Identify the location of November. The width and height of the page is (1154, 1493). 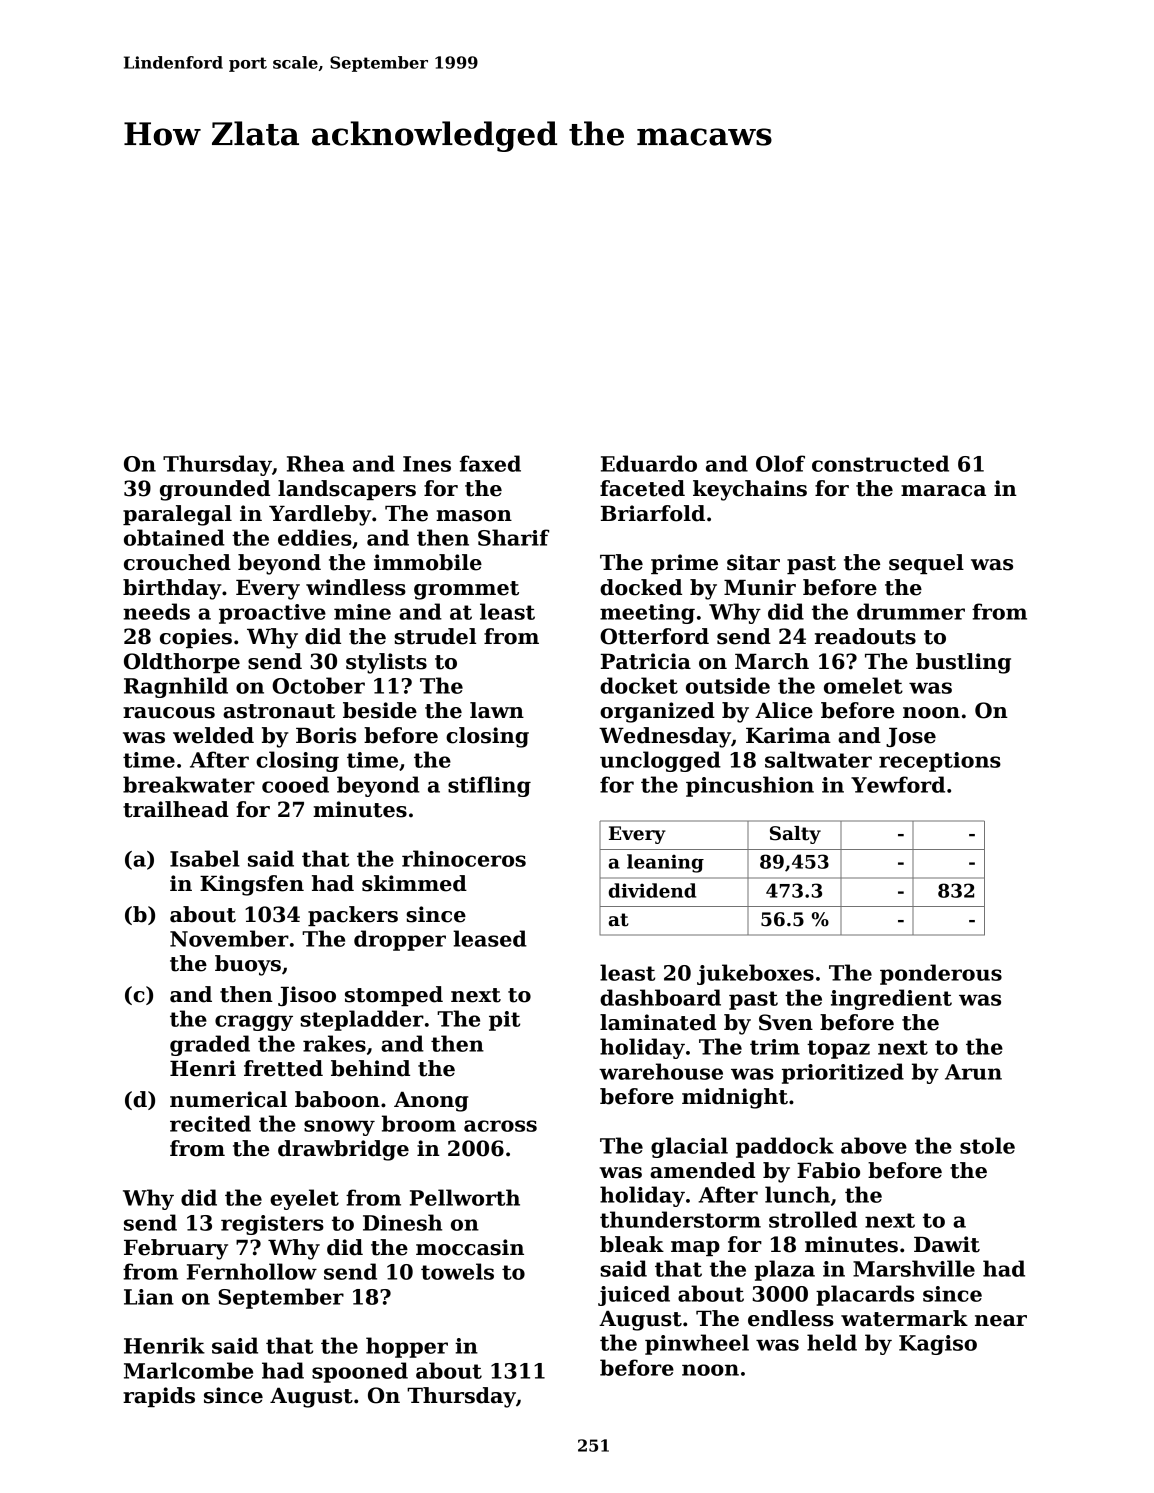
(229, 938).
